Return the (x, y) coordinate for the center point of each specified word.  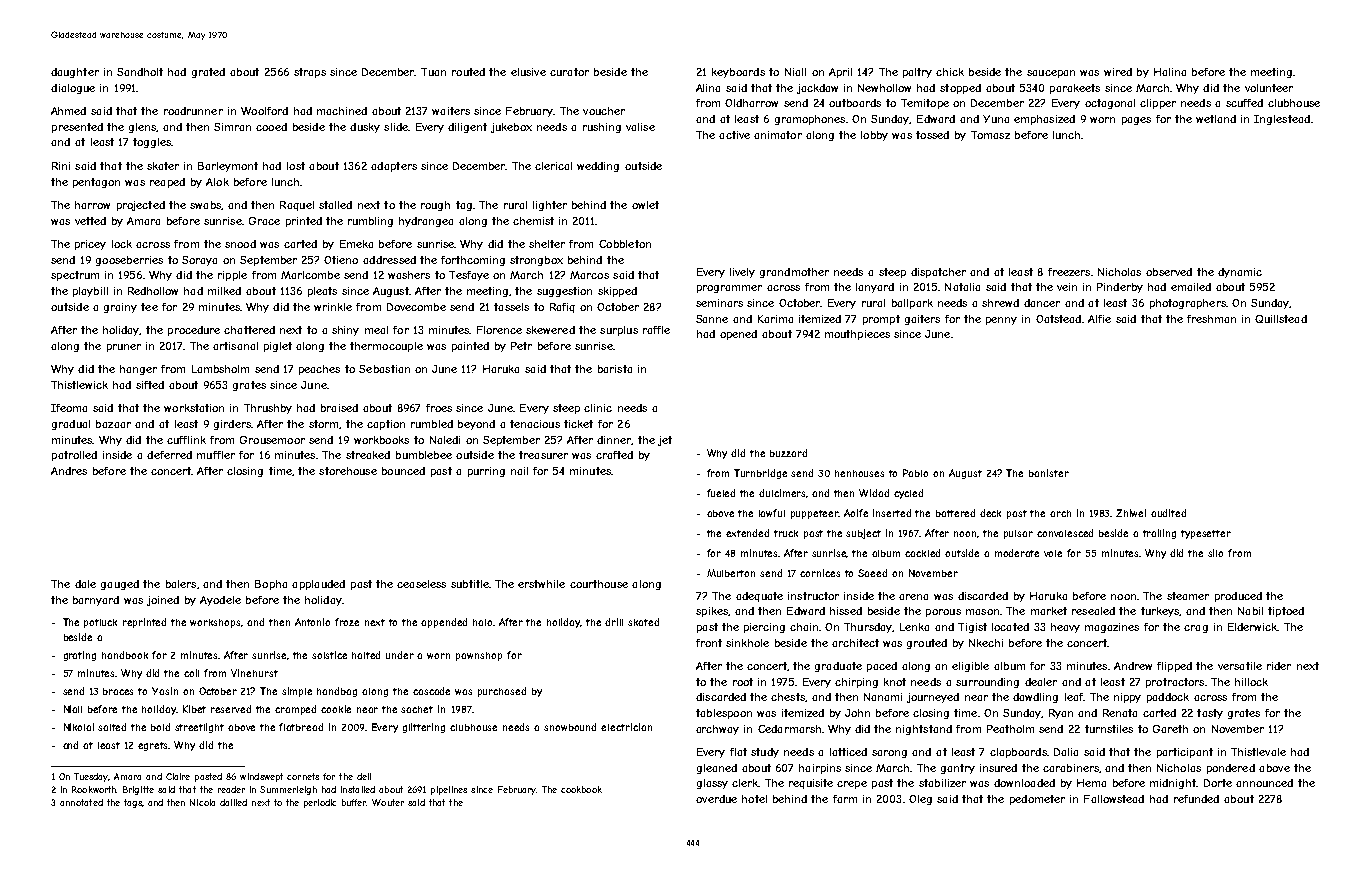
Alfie (1099, 319)
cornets (303, 776)
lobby (874, 136)
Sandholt (140, 72)
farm (845, 799)
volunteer (1269, 88)
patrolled (74, 456)
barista (615, 369)
